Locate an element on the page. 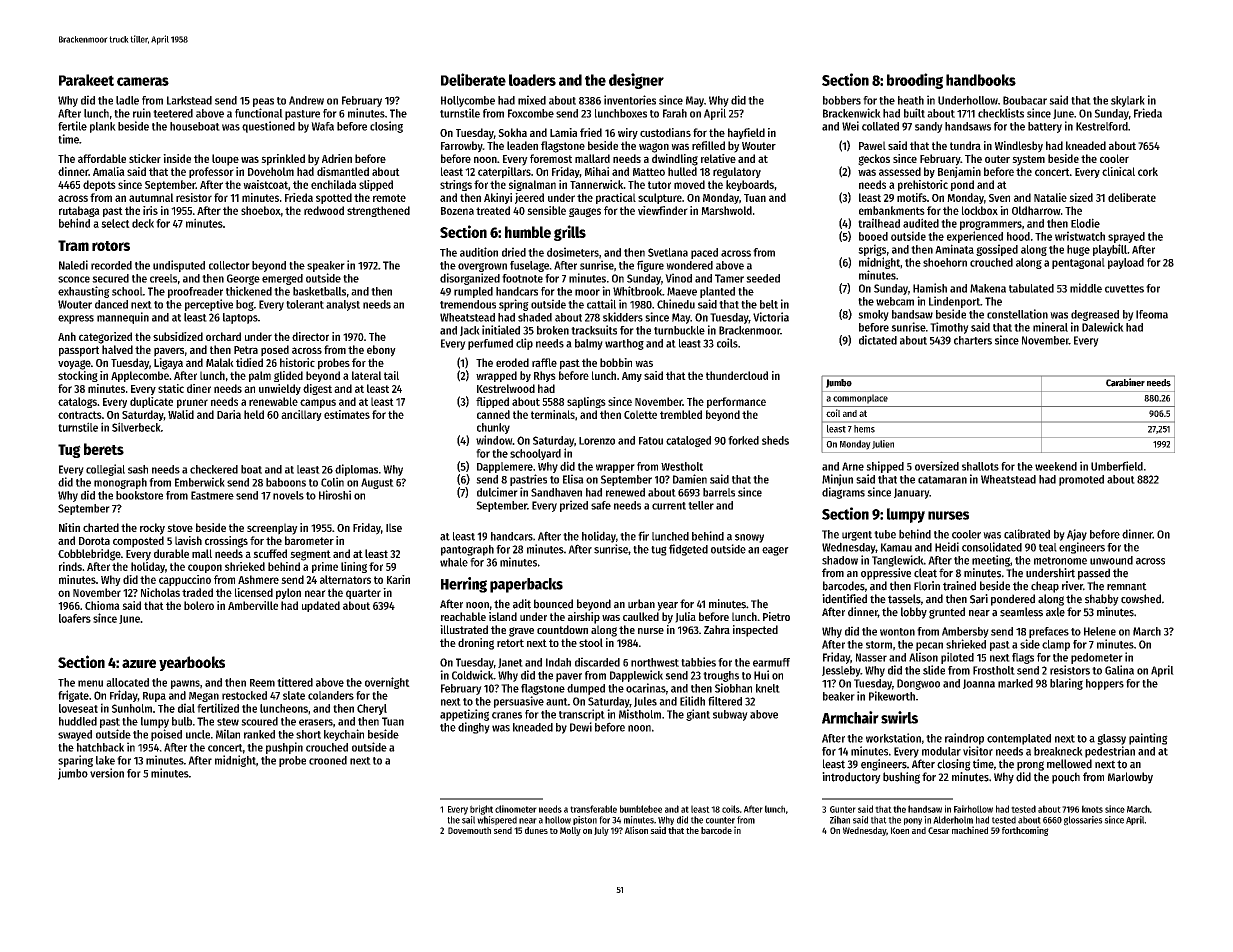  clamp is located at coordinates (1056, 645).
